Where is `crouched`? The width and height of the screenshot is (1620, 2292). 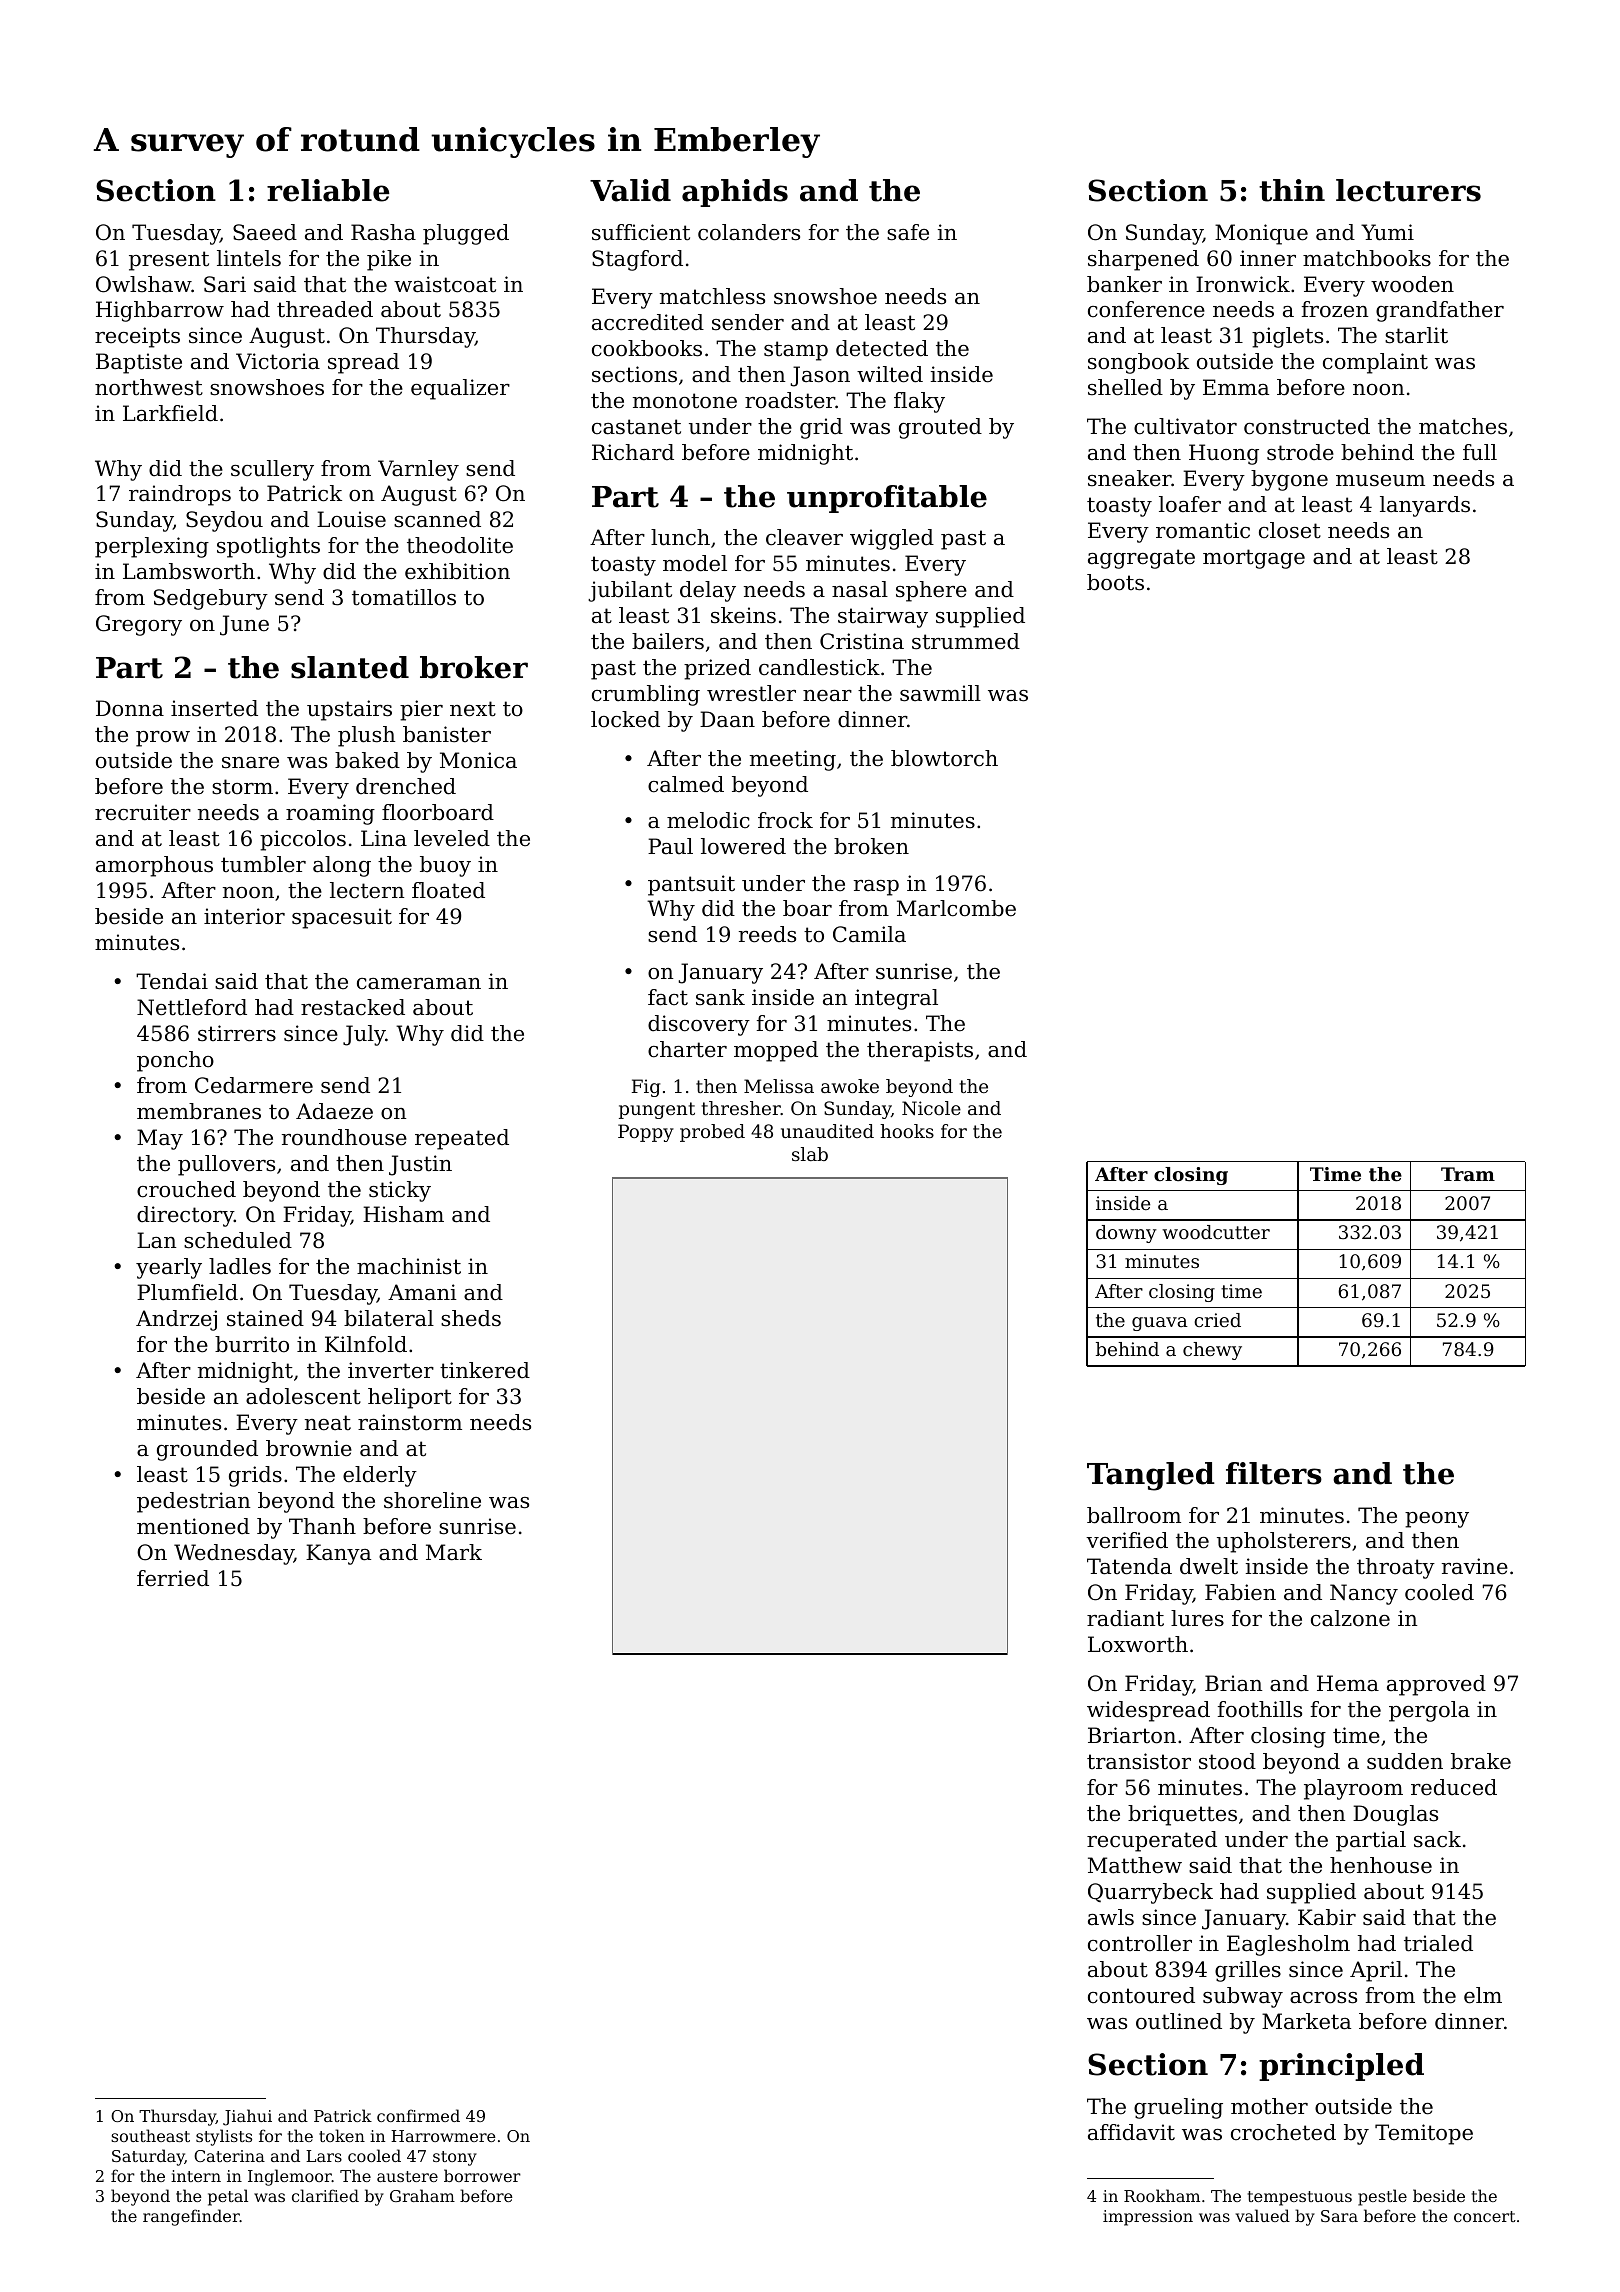
crouched is located at coordinates (186, 1189).
